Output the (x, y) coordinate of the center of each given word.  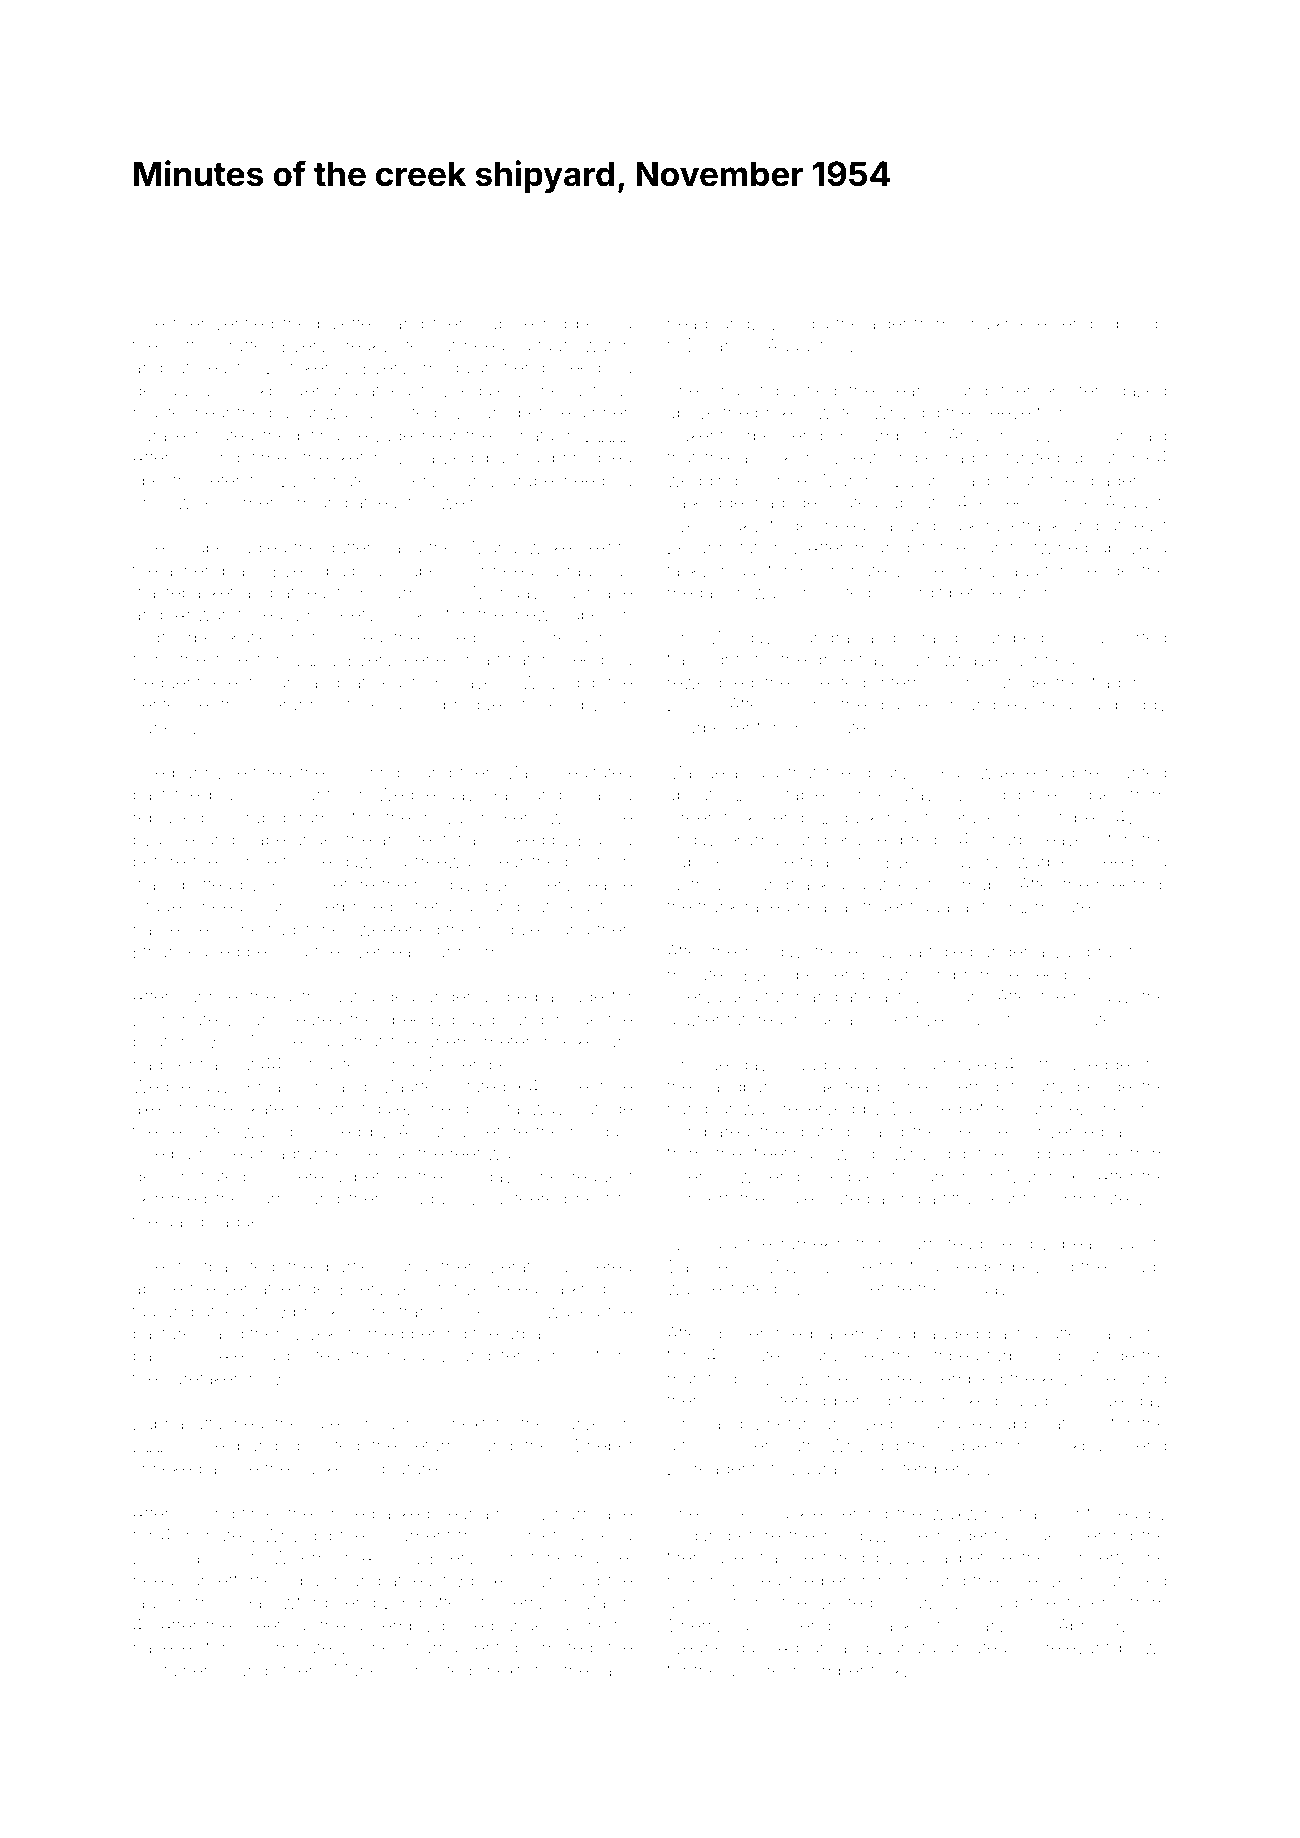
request (602, 1178)
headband (708, 323)
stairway (531, 1110)
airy (618, 1672)
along (898, 1200)
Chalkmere (1002, 323)
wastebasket (183, 593)
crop (1149, 1111)
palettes (348, 326)
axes (151, 1109)
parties (353, 1269)
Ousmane (592, 592)
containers (175, 1671)
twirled (1060, 547)
